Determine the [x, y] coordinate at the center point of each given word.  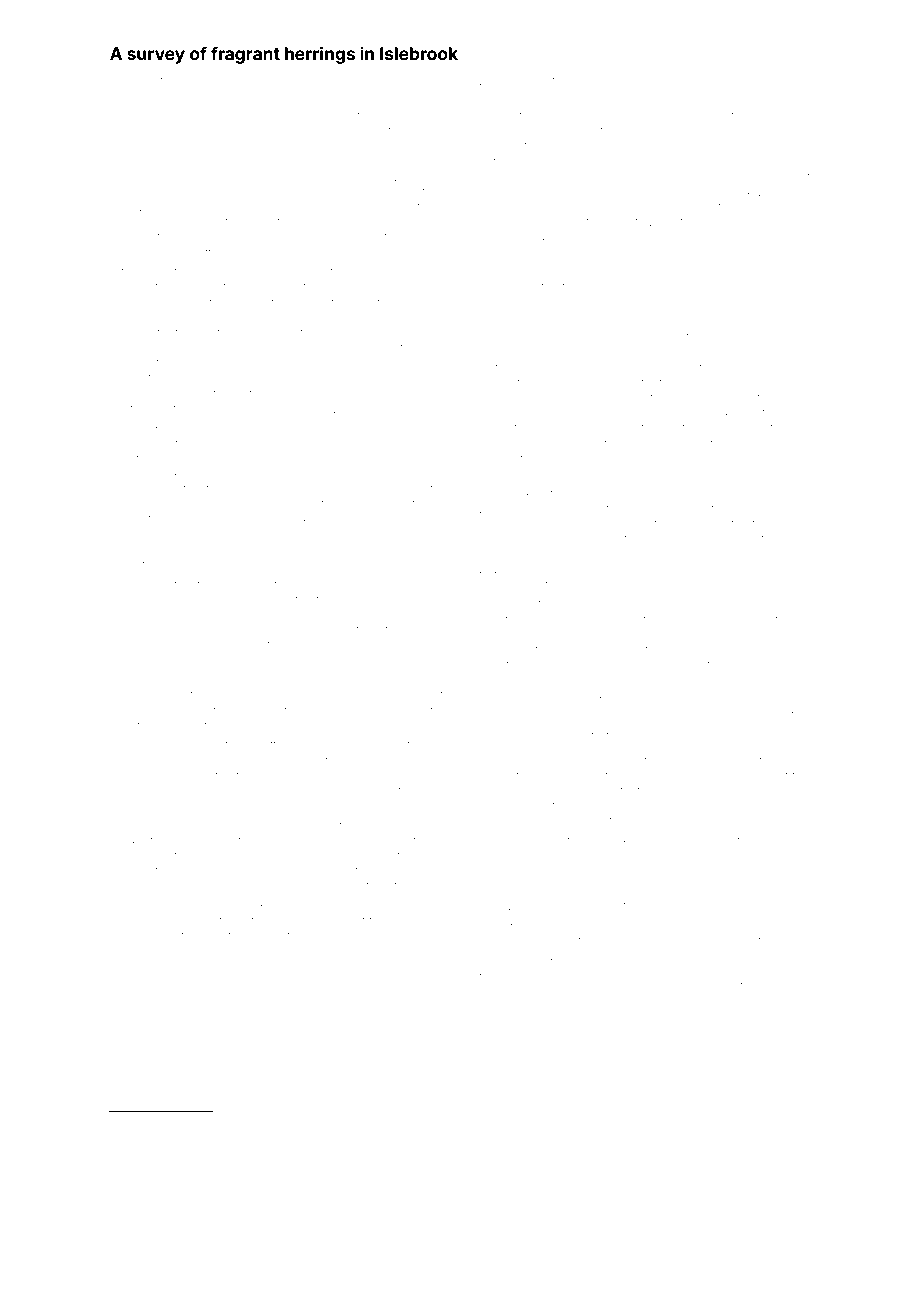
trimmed [709, 336]
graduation [203, 793]
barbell [127, 302]
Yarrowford [139, 518]
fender [185, 1123]
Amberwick [754, 905]
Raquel [360, 443]
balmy [516, 822]
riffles [172, 206]
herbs [780, 256]
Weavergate [588, 369]
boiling [647, 323]
